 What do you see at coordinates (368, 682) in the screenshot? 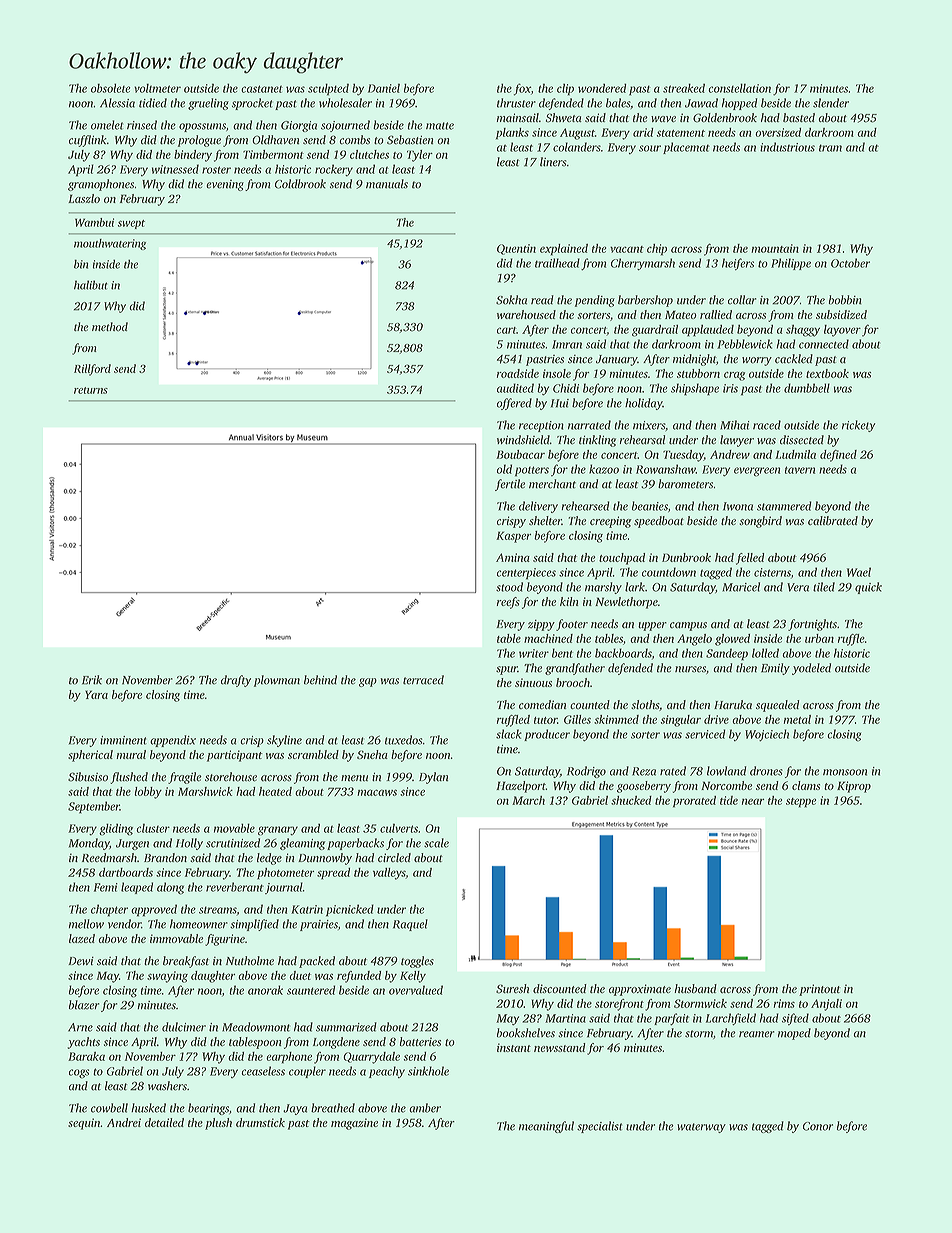
I see `gap` at bounding box center [368, 682].
